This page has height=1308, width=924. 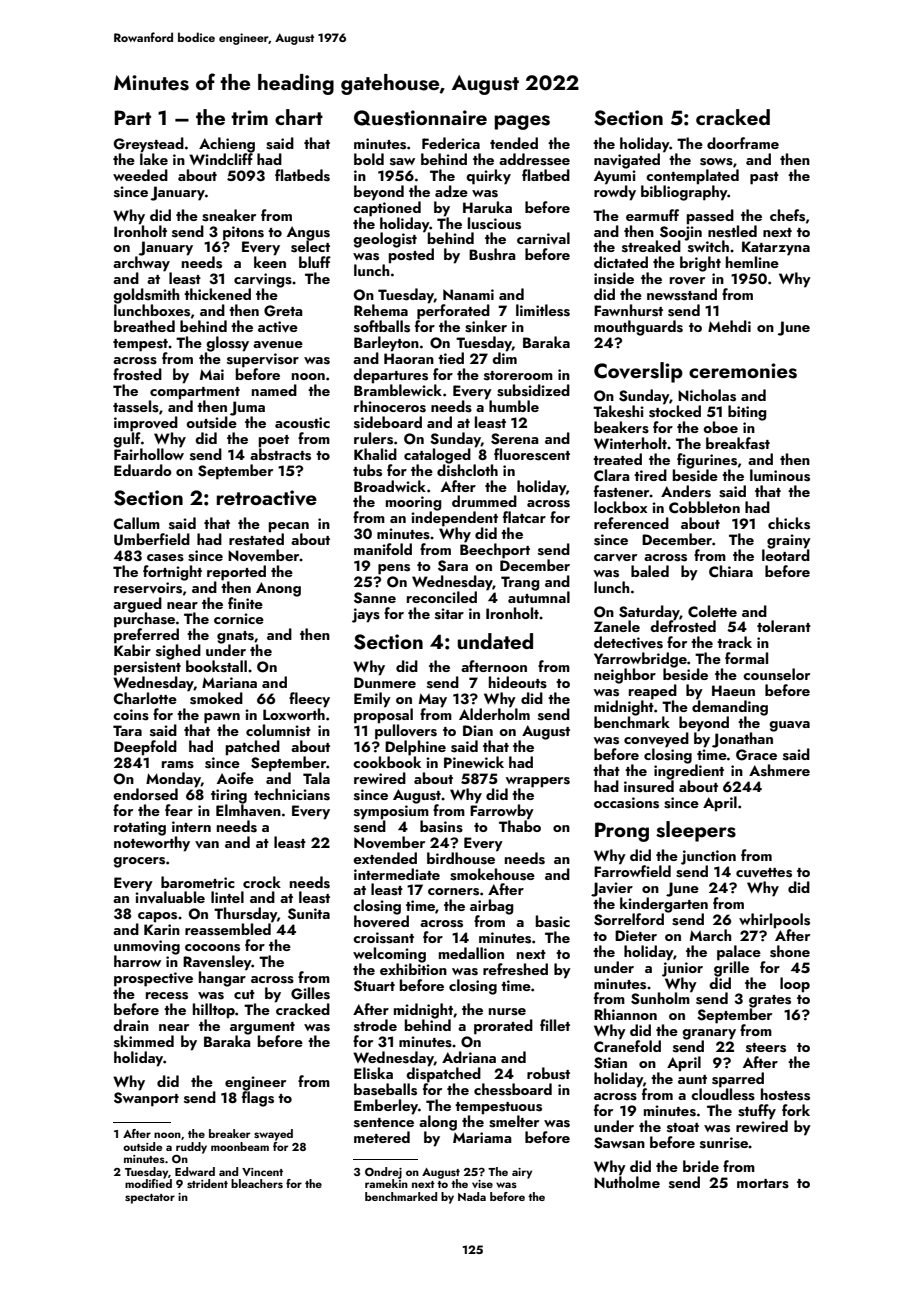 What do you see at coordinates (492, 907) in the page?
I see `airbag` at bounding box center [492, 907].
